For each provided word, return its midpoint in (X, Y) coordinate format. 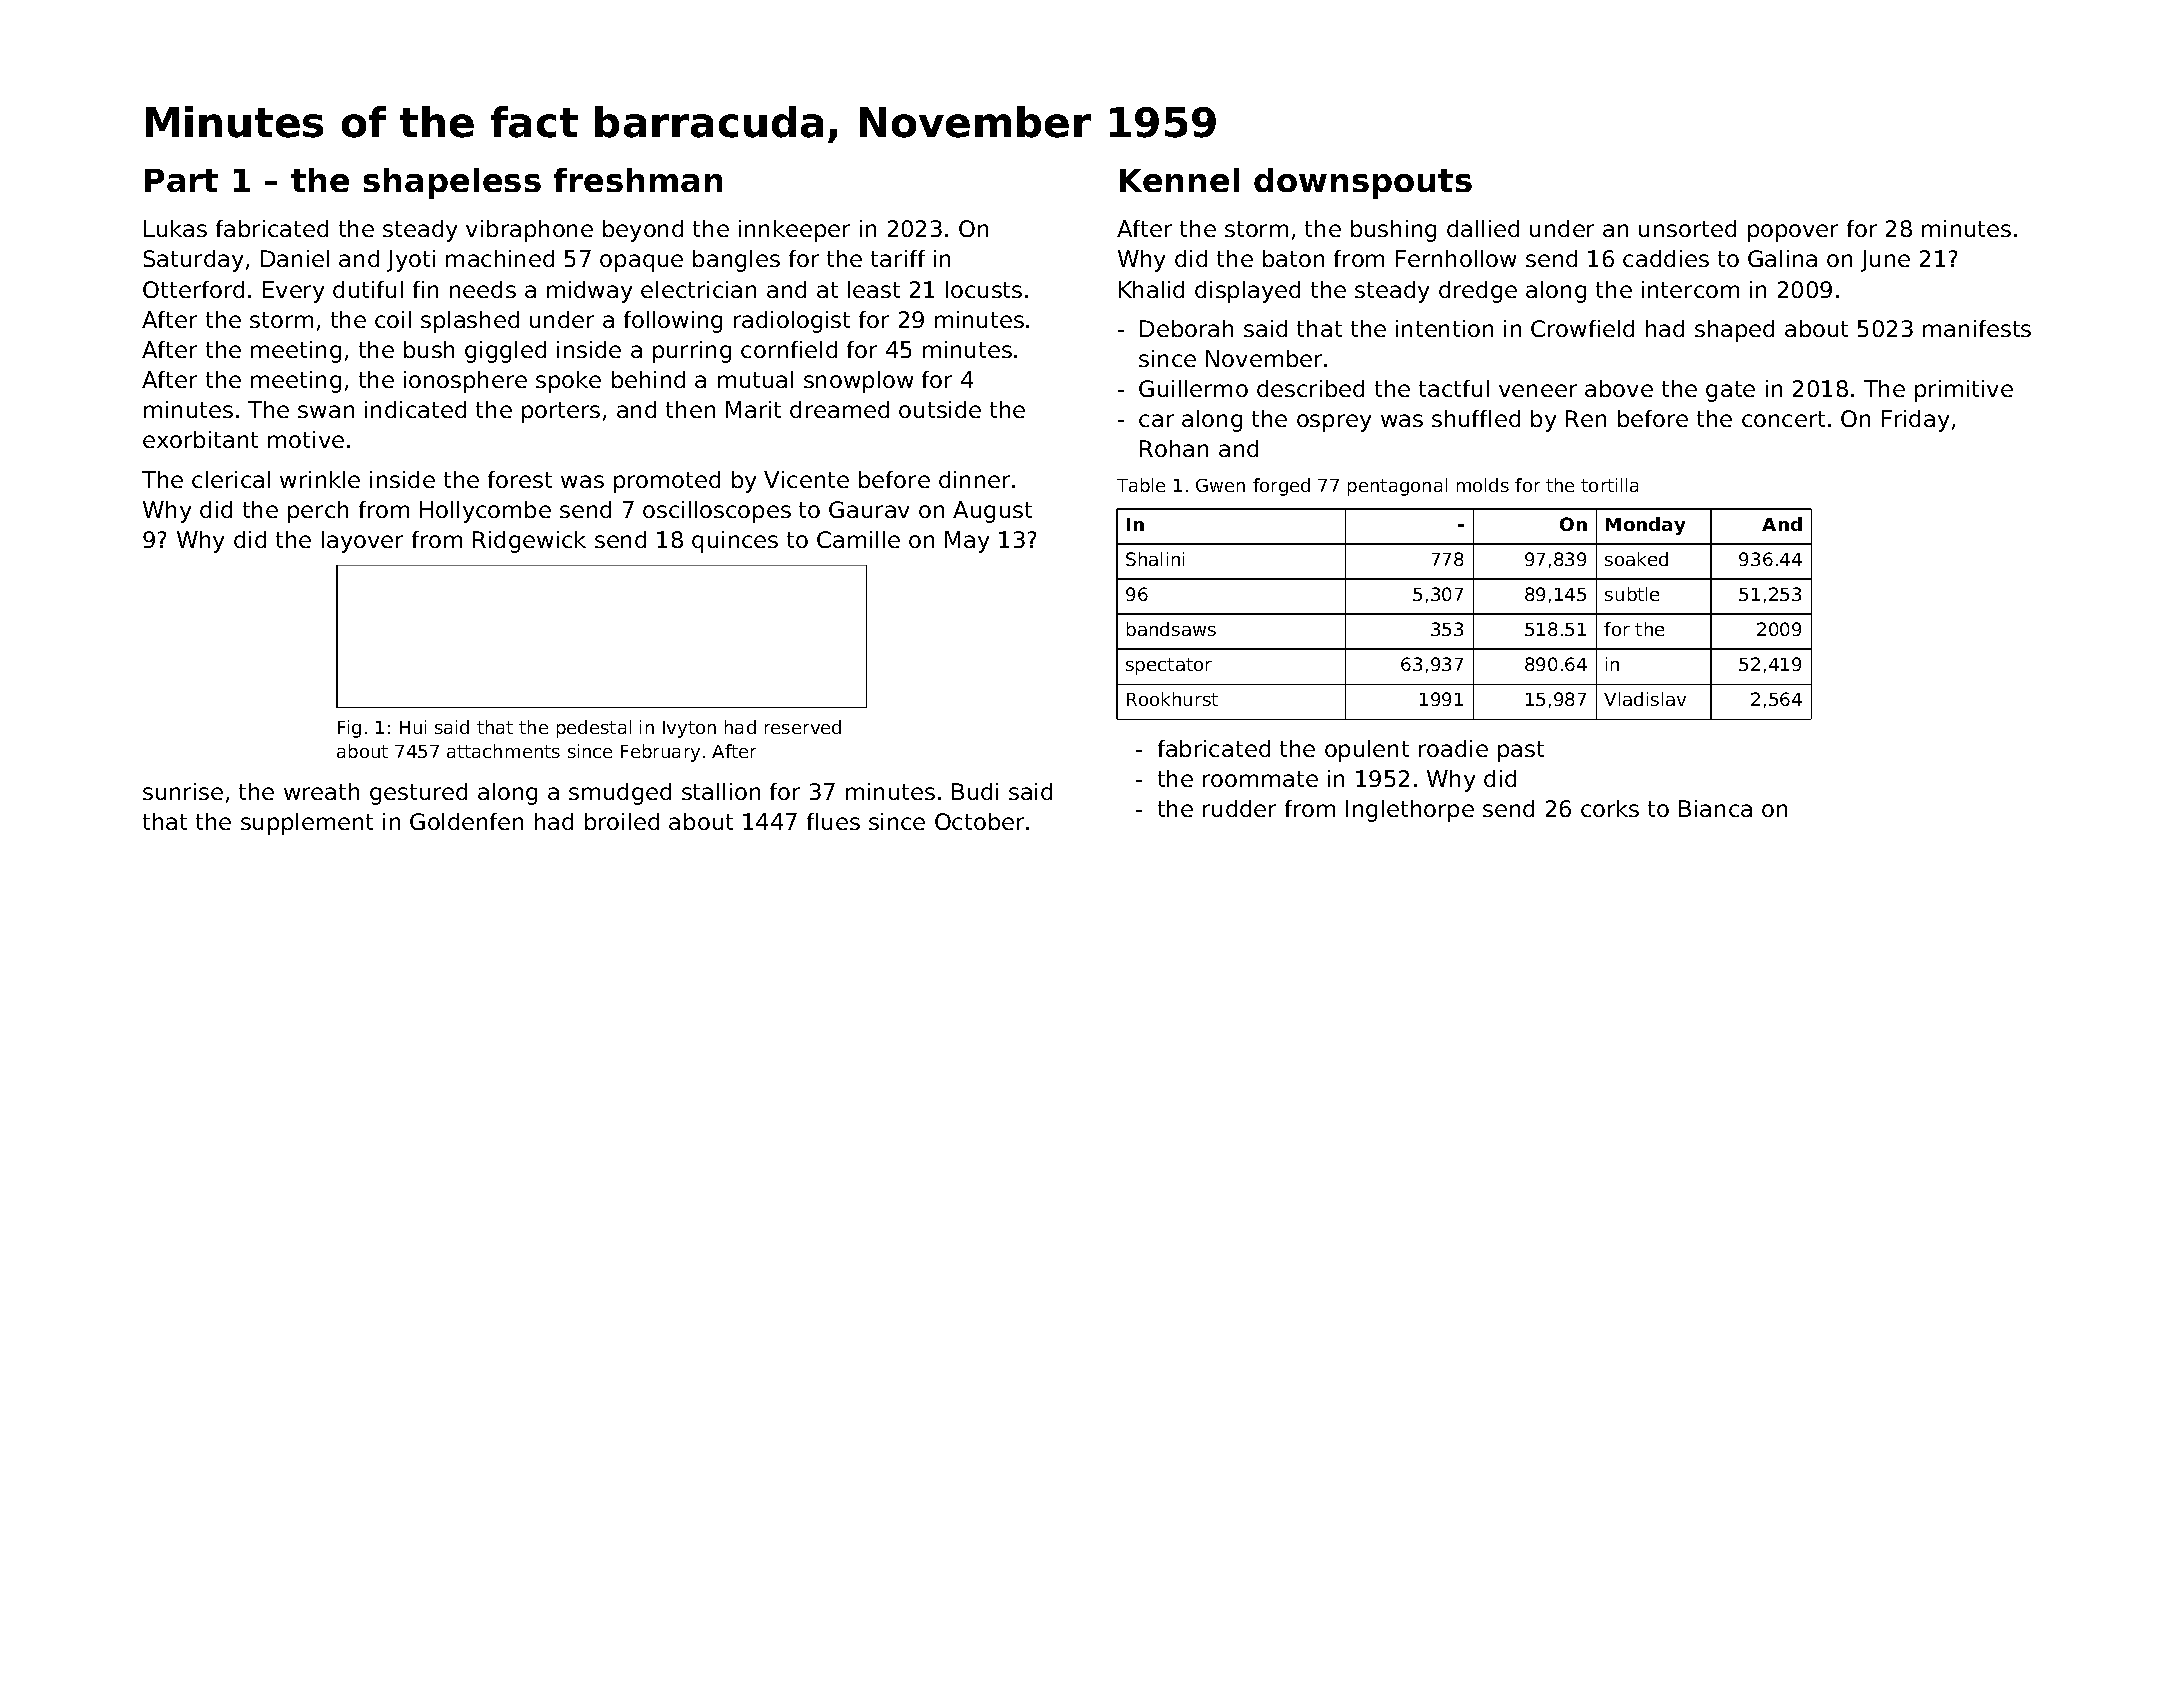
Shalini (1155, 559)
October (979, 821)
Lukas (175, 228)
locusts (984, 289)
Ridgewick (529, 542)
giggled (505, 352)
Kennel (1179, 180)
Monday (1645, 526)
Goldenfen (466, 821)
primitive (1964, 391)
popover (1793, 233)
